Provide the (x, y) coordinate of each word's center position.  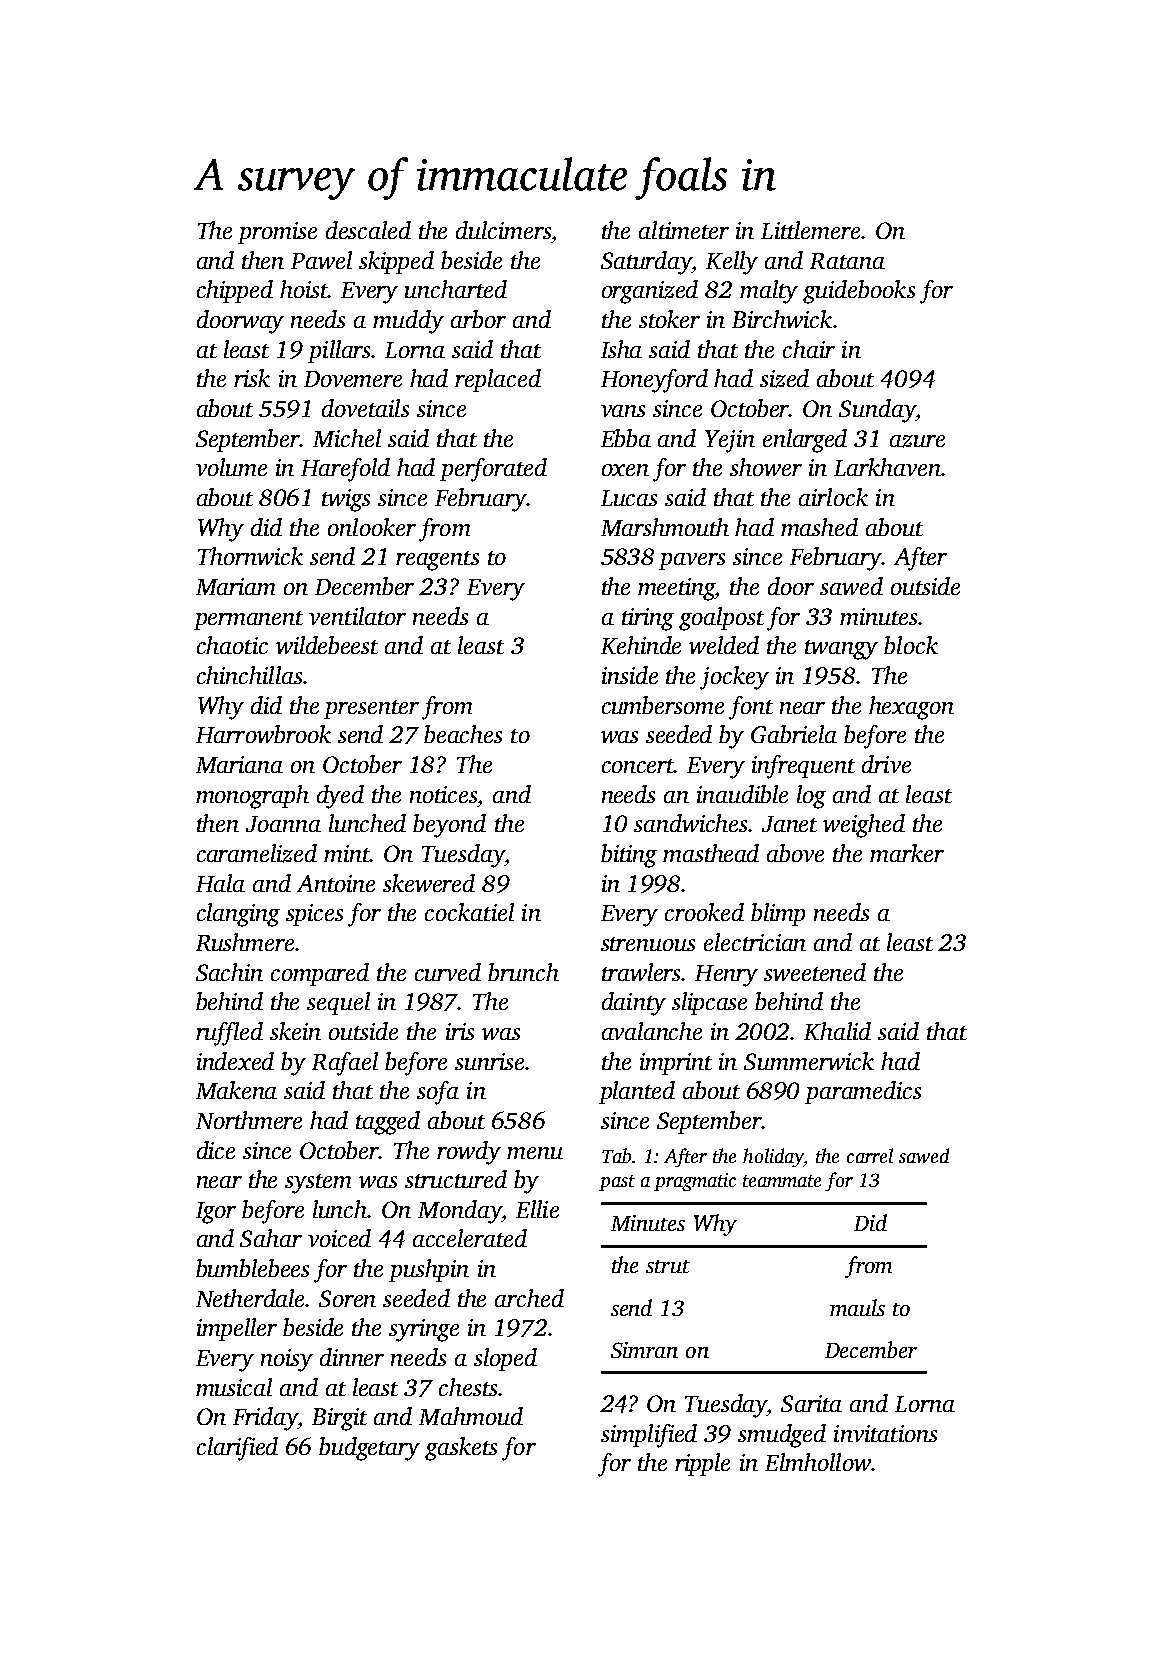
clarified (237, 1449)
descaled (368, 230)
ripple (702, 1464)
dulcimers (503, 230)
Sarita (811, 1403)
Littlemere (810, 230)
